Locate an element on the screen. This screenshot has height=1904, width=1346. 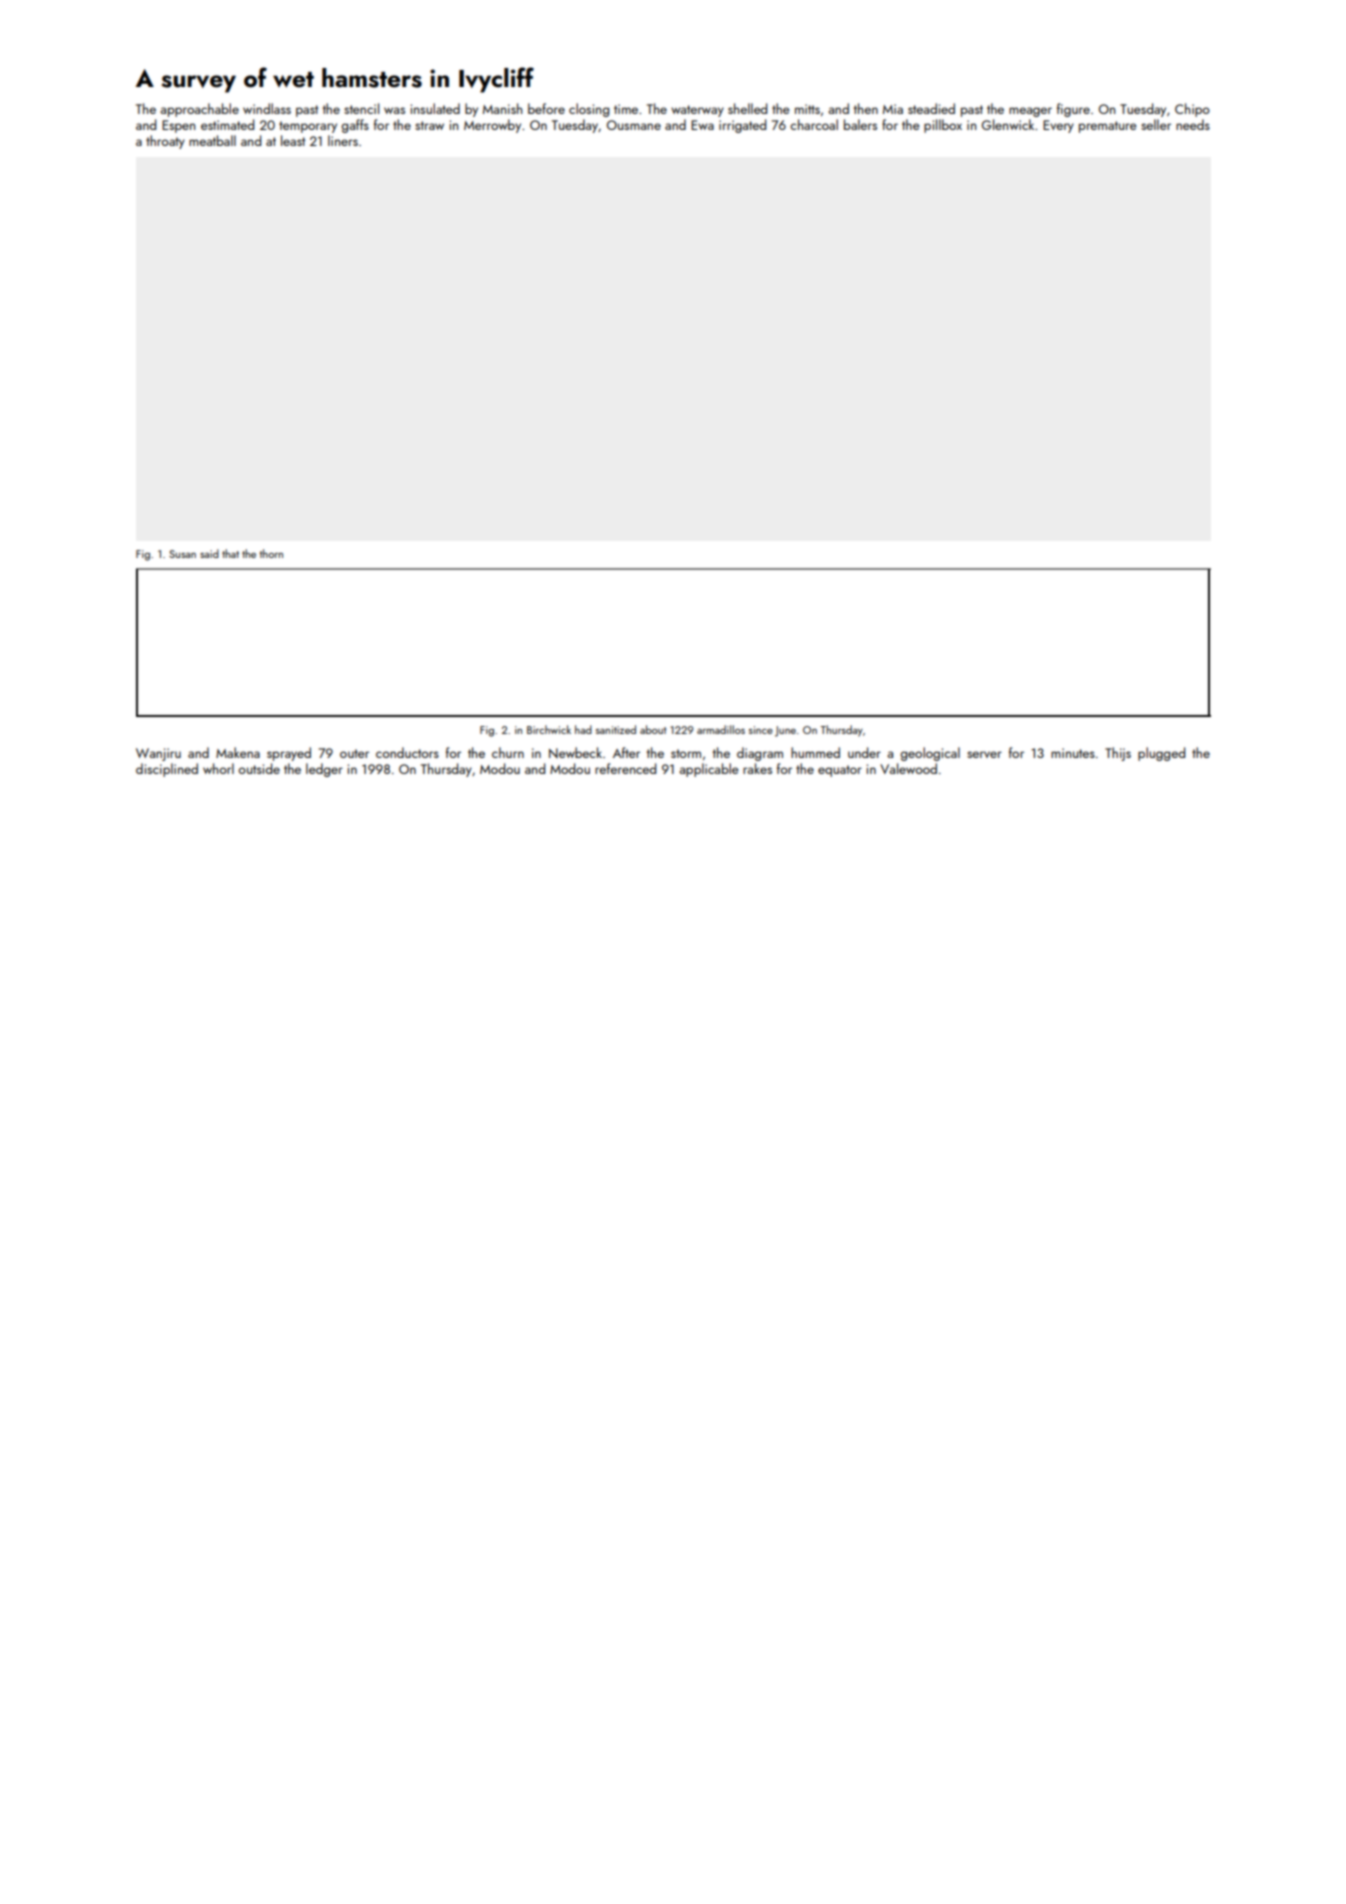
minutes is located at coordinates (1073, 753).
